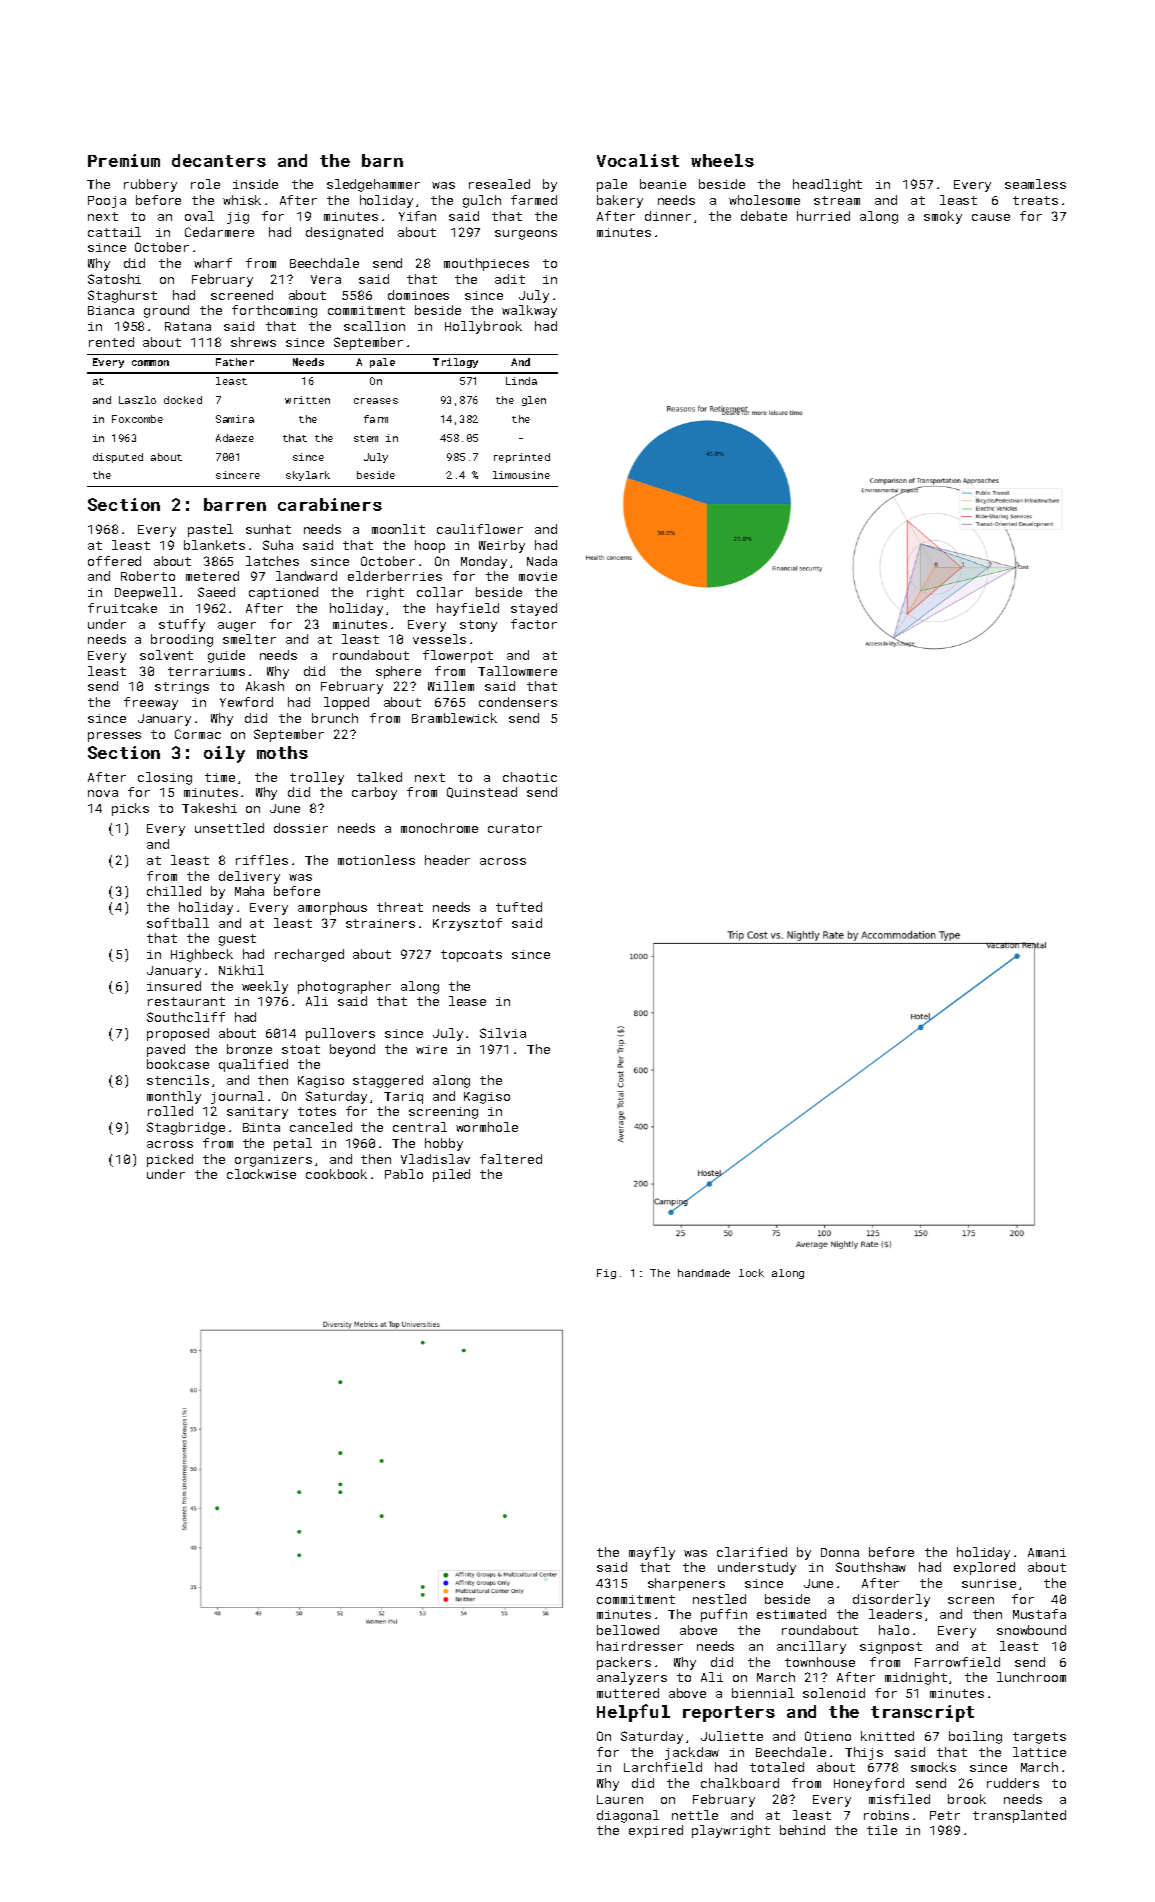 This screenshot has height=1902, width=1155. What do you see at coordinates (511, 1159) in the screenshot?
I see `faltered` at bounding box center [511, 1159].
